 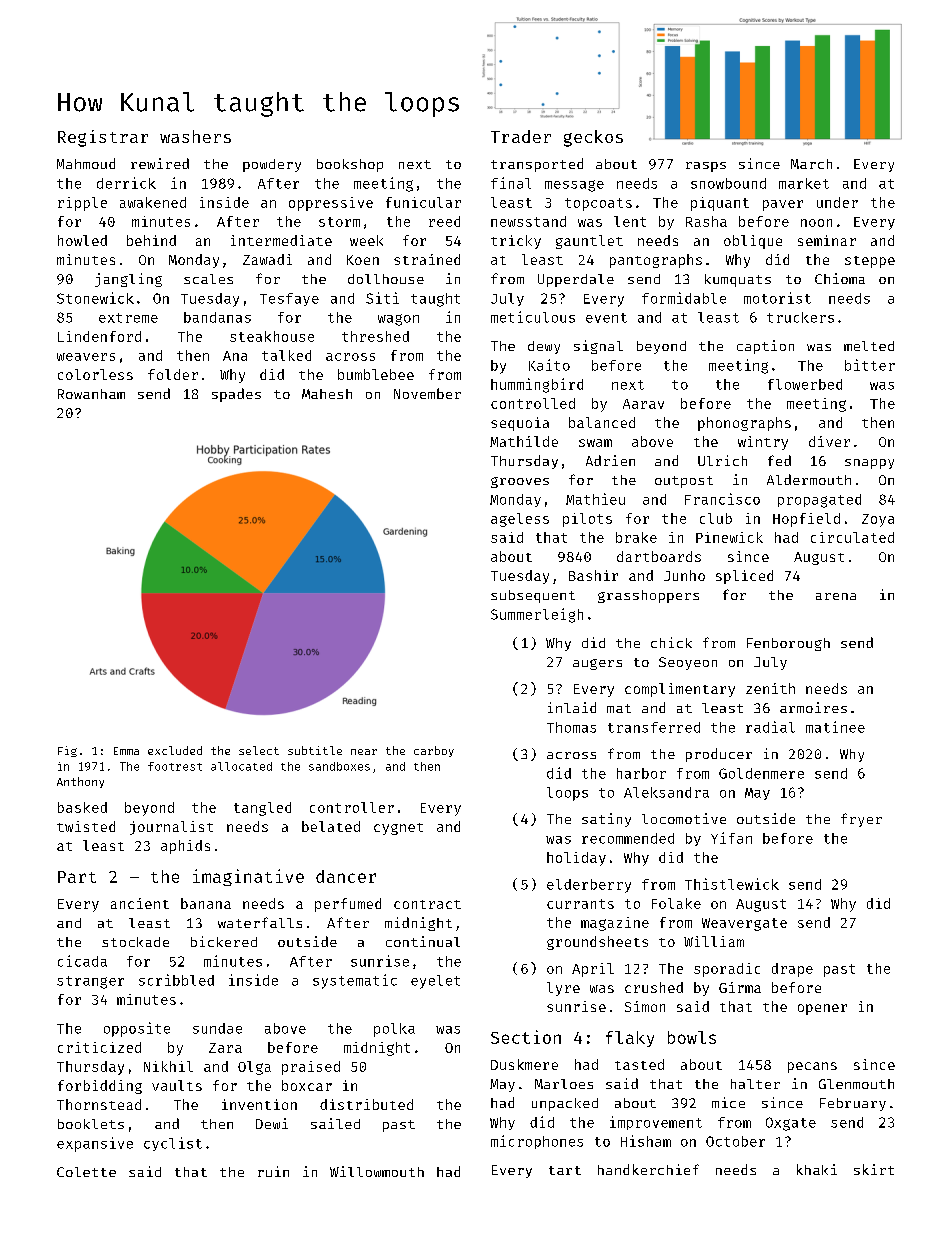 What do you see at coordinates (86, 1172) in the screenshot?
I see `Colette` at bounding box center [86, 1172].
